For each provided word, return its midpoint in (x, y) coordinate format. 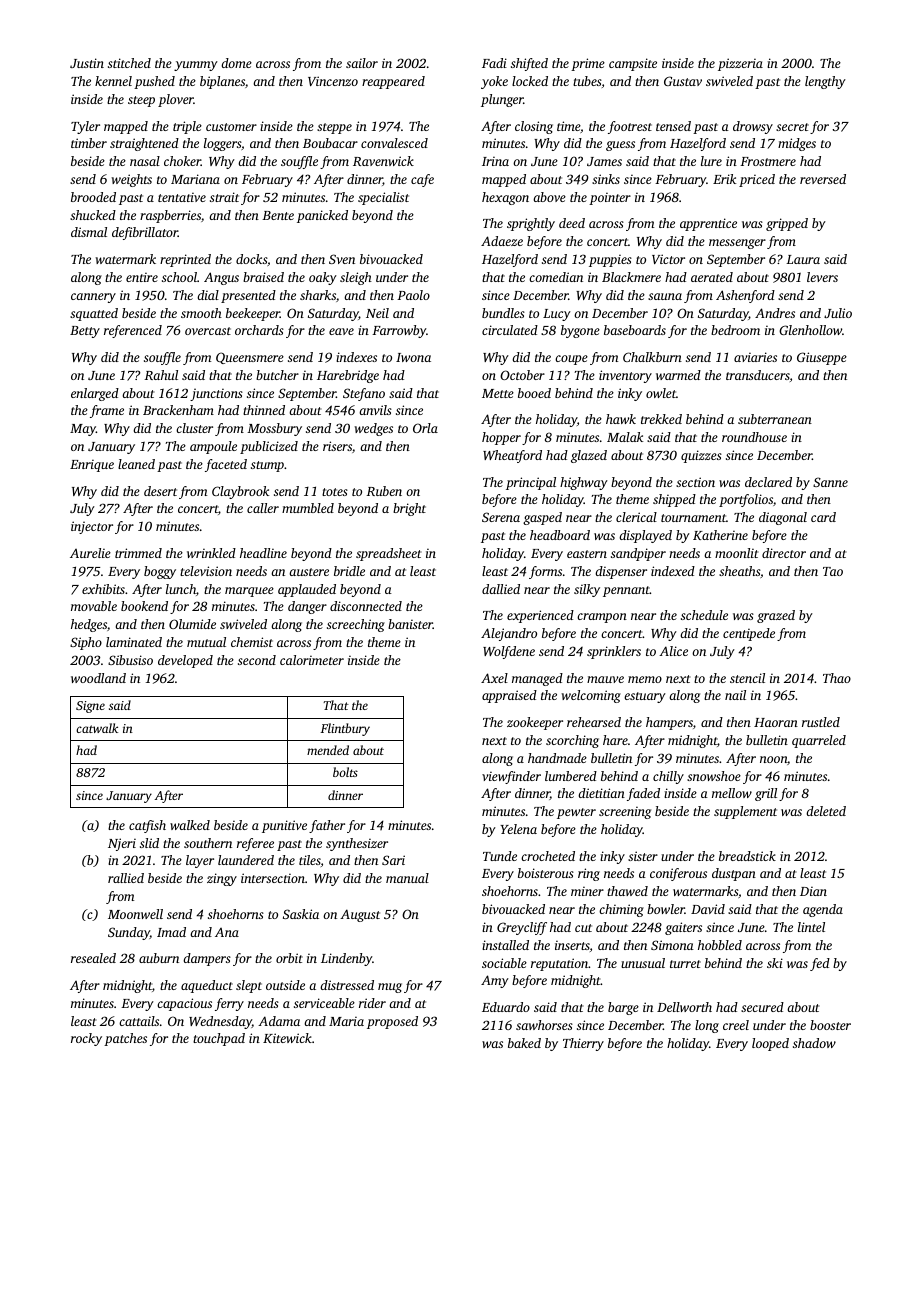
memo (645, 679)
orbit (289, 958)
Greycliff (522, 928)
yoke (494, 82)
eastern (587, 554)
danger (307, 607)
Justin (87, 63)
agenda (823, 910)
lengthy (825, 82)
